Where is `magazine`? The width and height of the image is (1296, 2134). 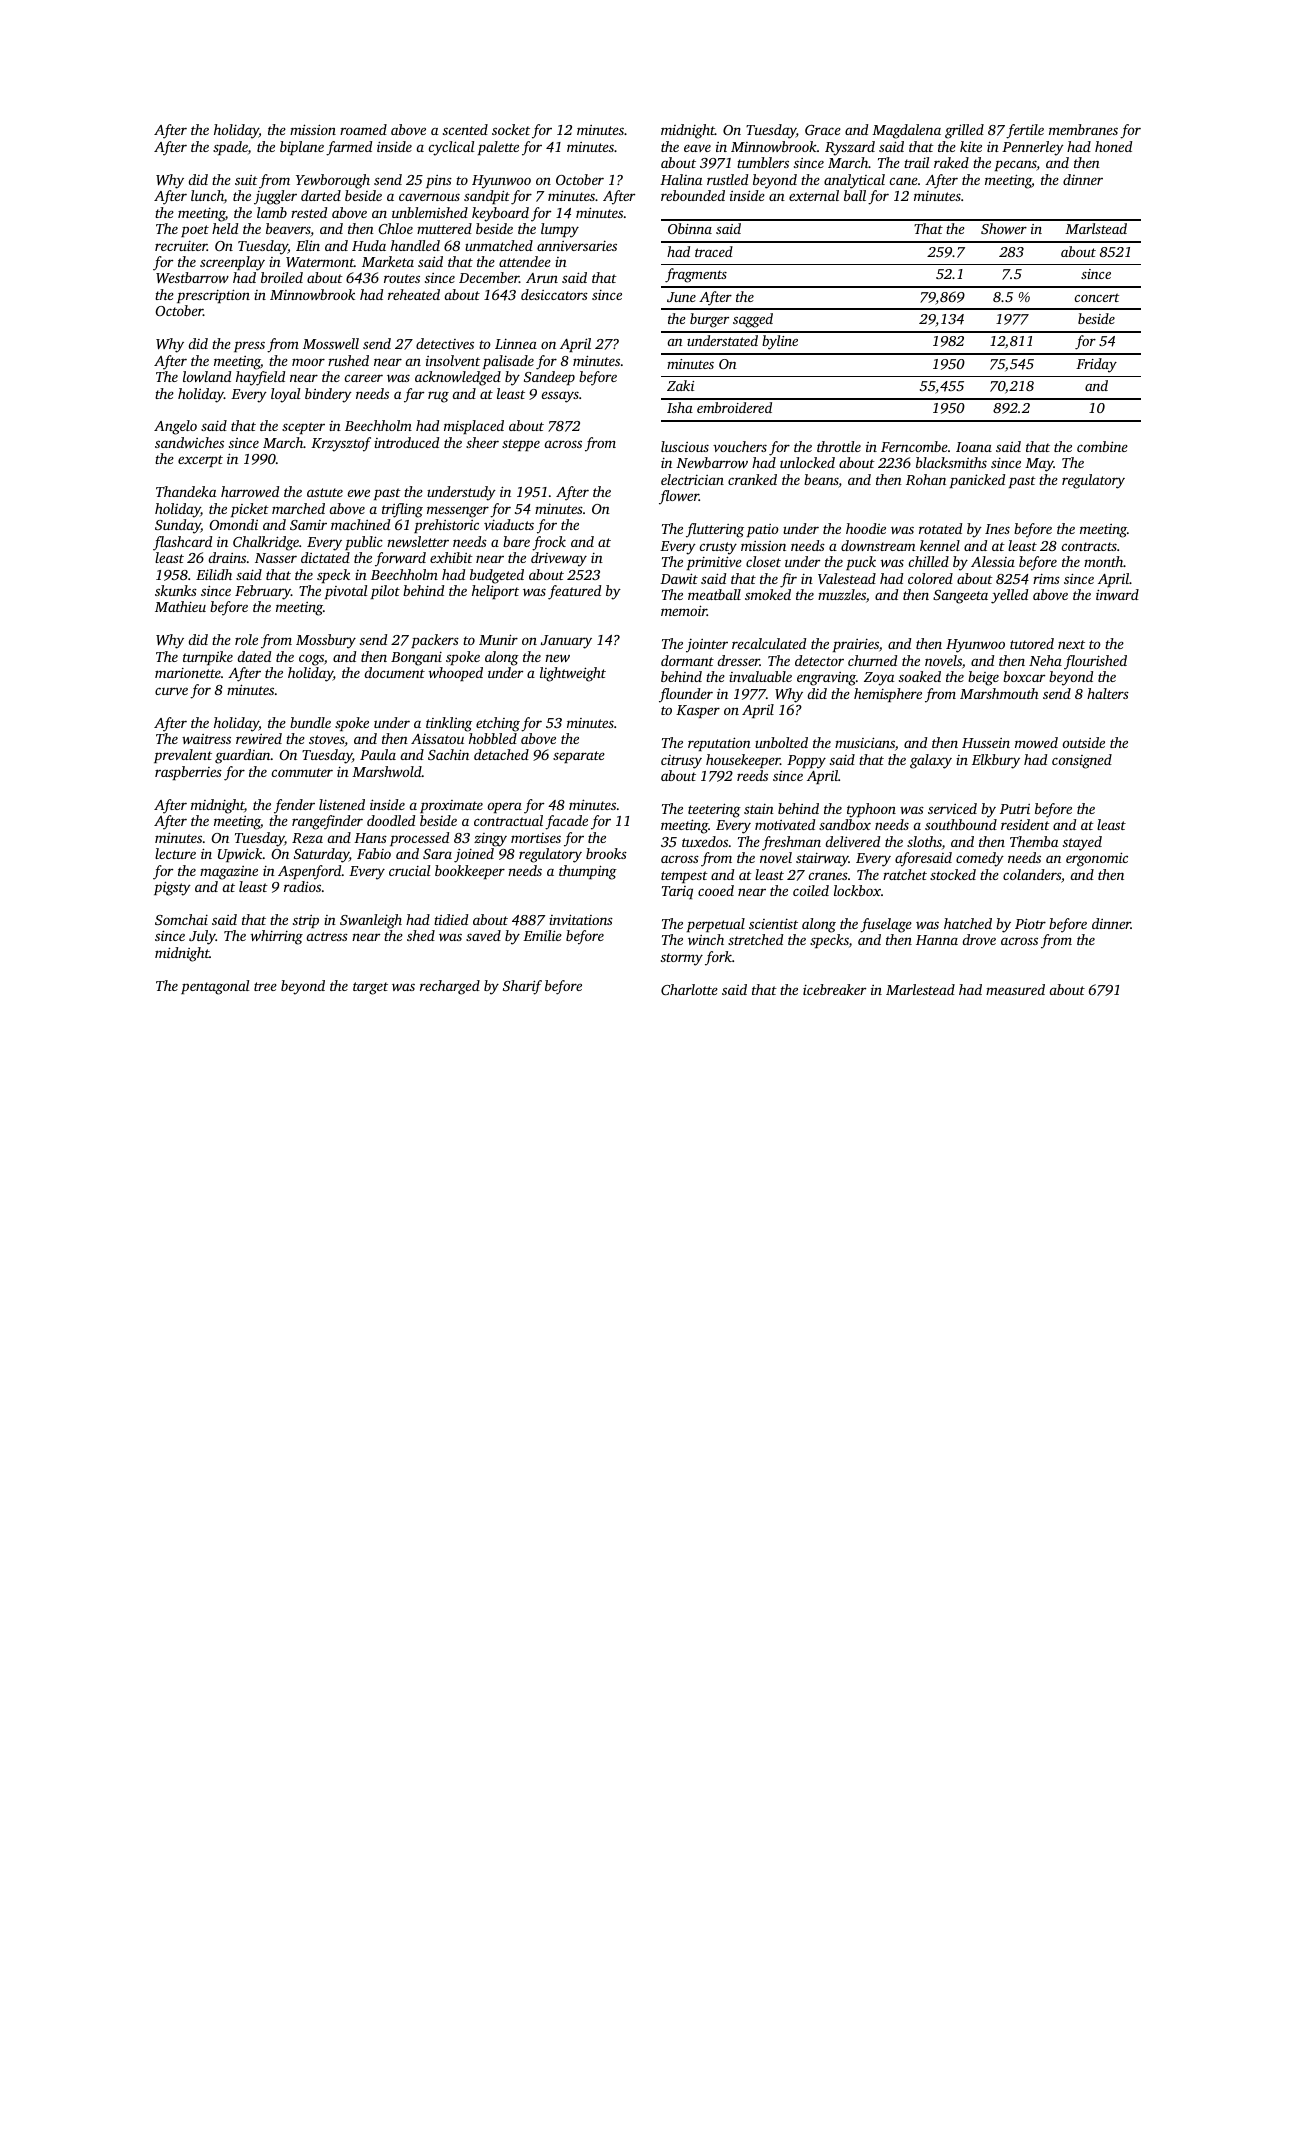
magazine is located at coordinates (229, 873).
